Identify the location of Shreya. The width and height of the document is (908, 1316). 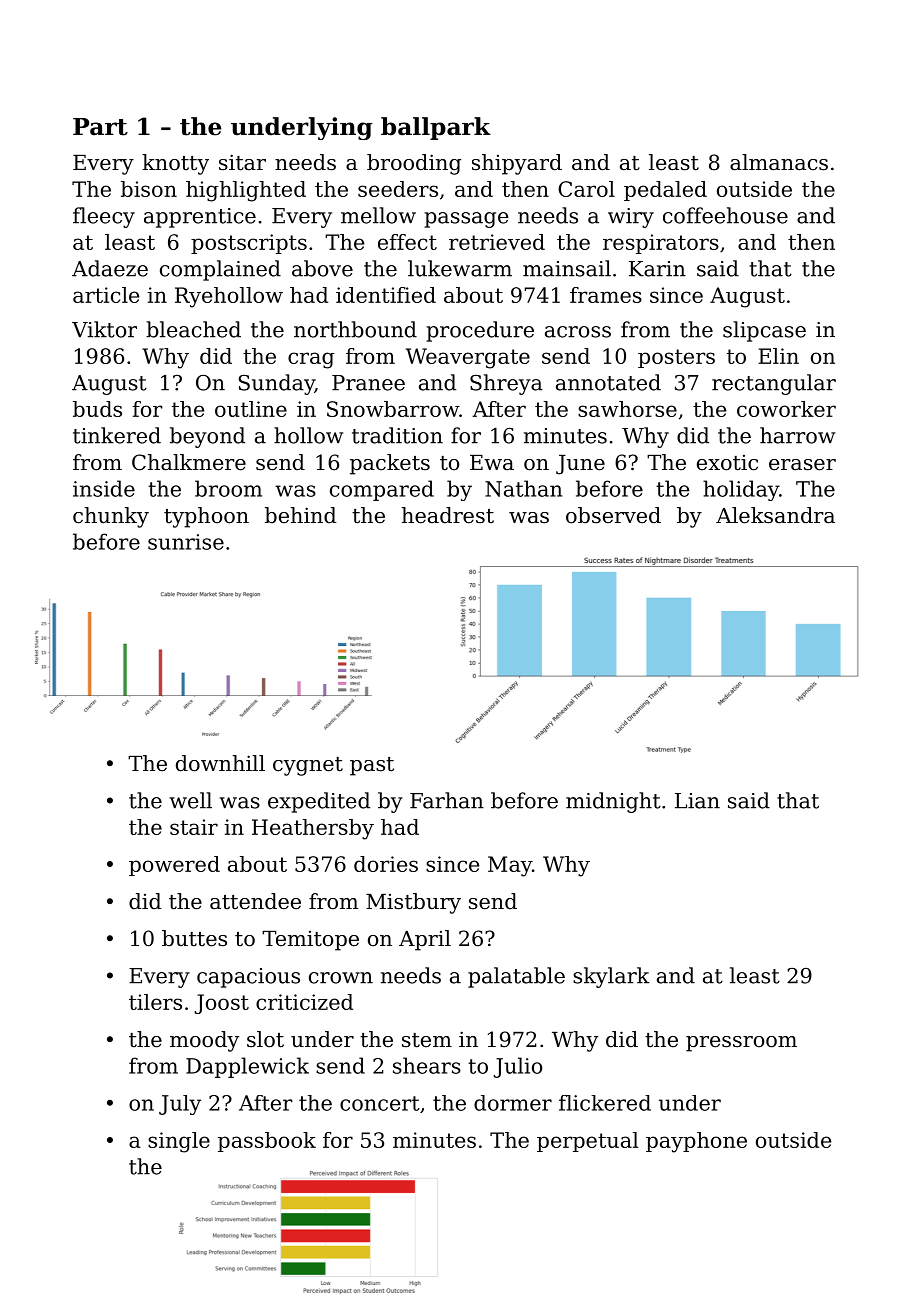
(506, 384).
